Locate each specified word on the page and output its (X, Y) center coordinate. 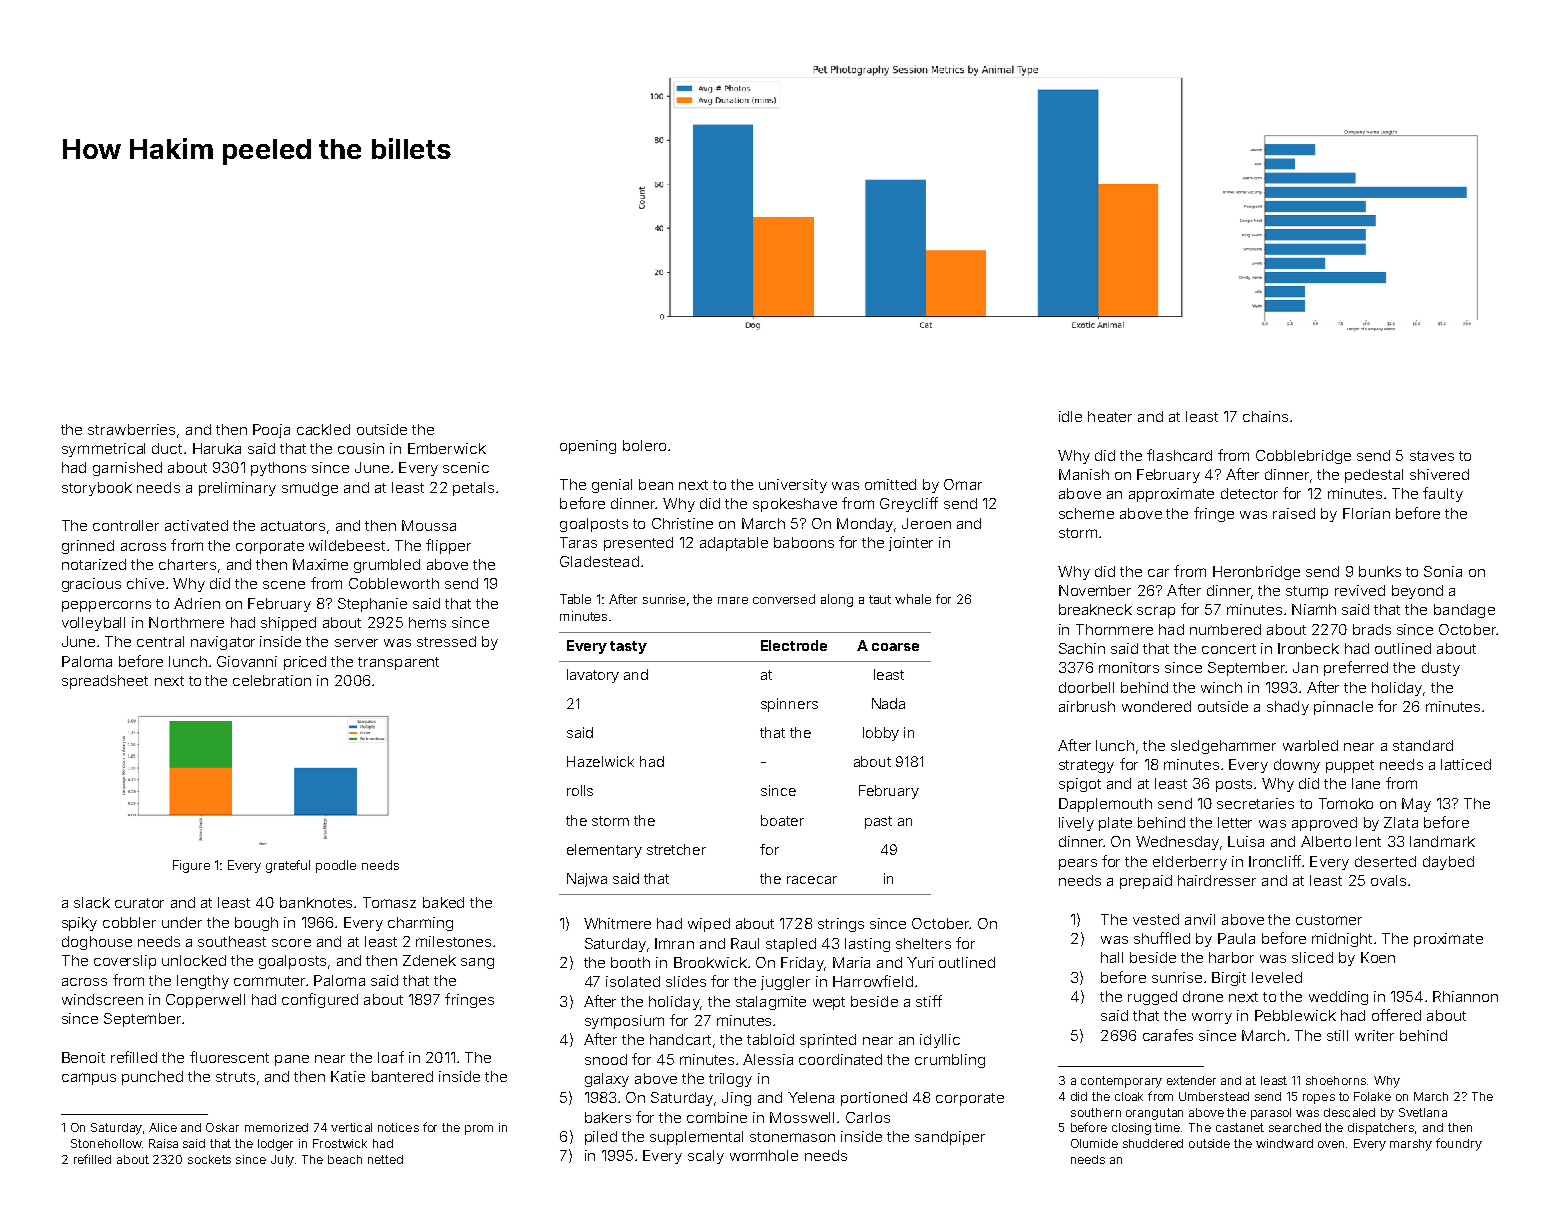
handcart (680, 1039)
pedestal (1374, 476)
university (793, 486)
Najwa (587, 880)
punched (152, 1078)
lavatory (593, 676)
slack (92, 902)
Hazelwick (600, 761)
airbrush (1087, 706)
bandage (1464, 611)
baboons (804, 542)
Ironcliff (1275, 861)
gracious (91, 585)
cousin (361, 448)
